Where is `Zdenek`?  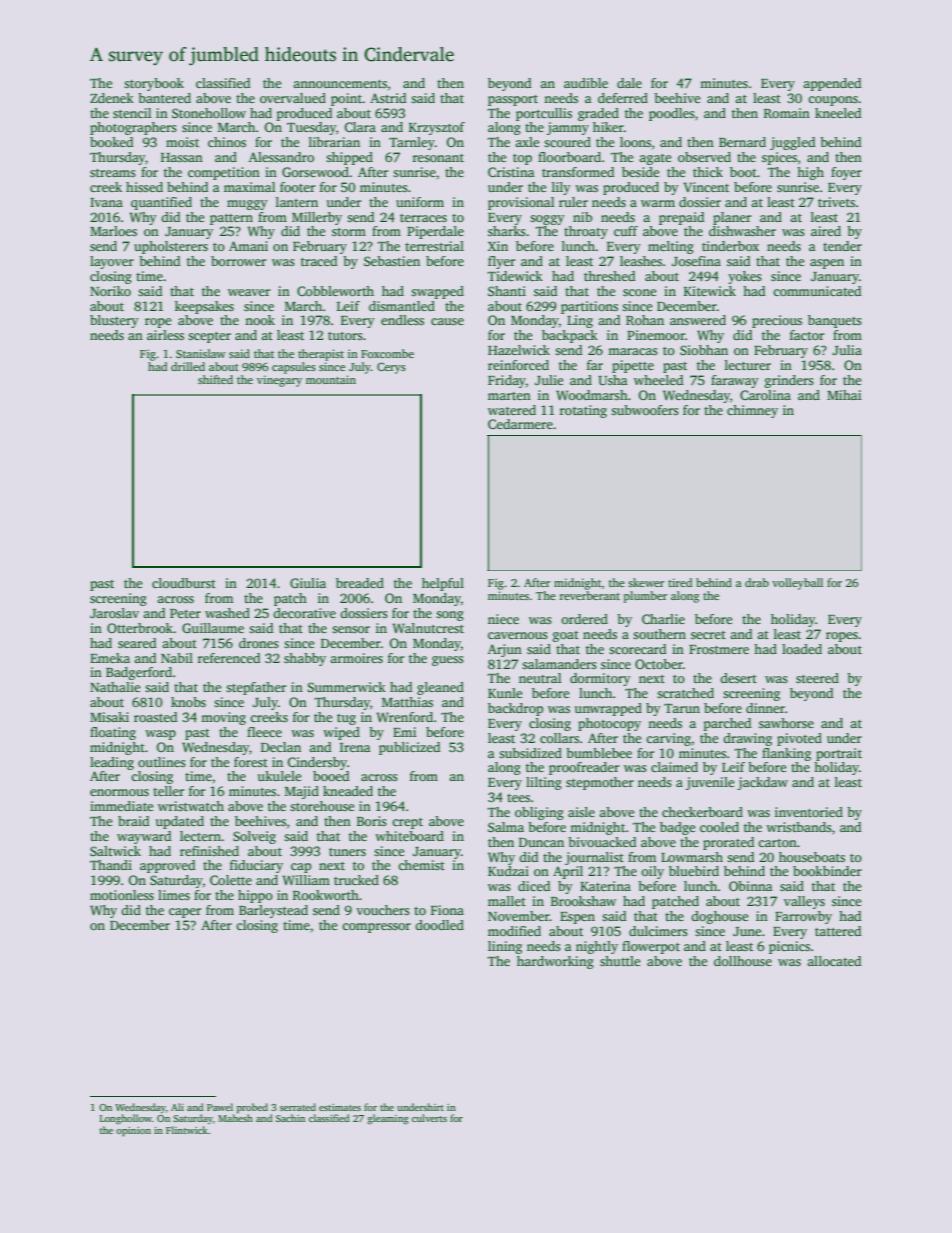 Zdenek is located at coordinates (112, 98).
